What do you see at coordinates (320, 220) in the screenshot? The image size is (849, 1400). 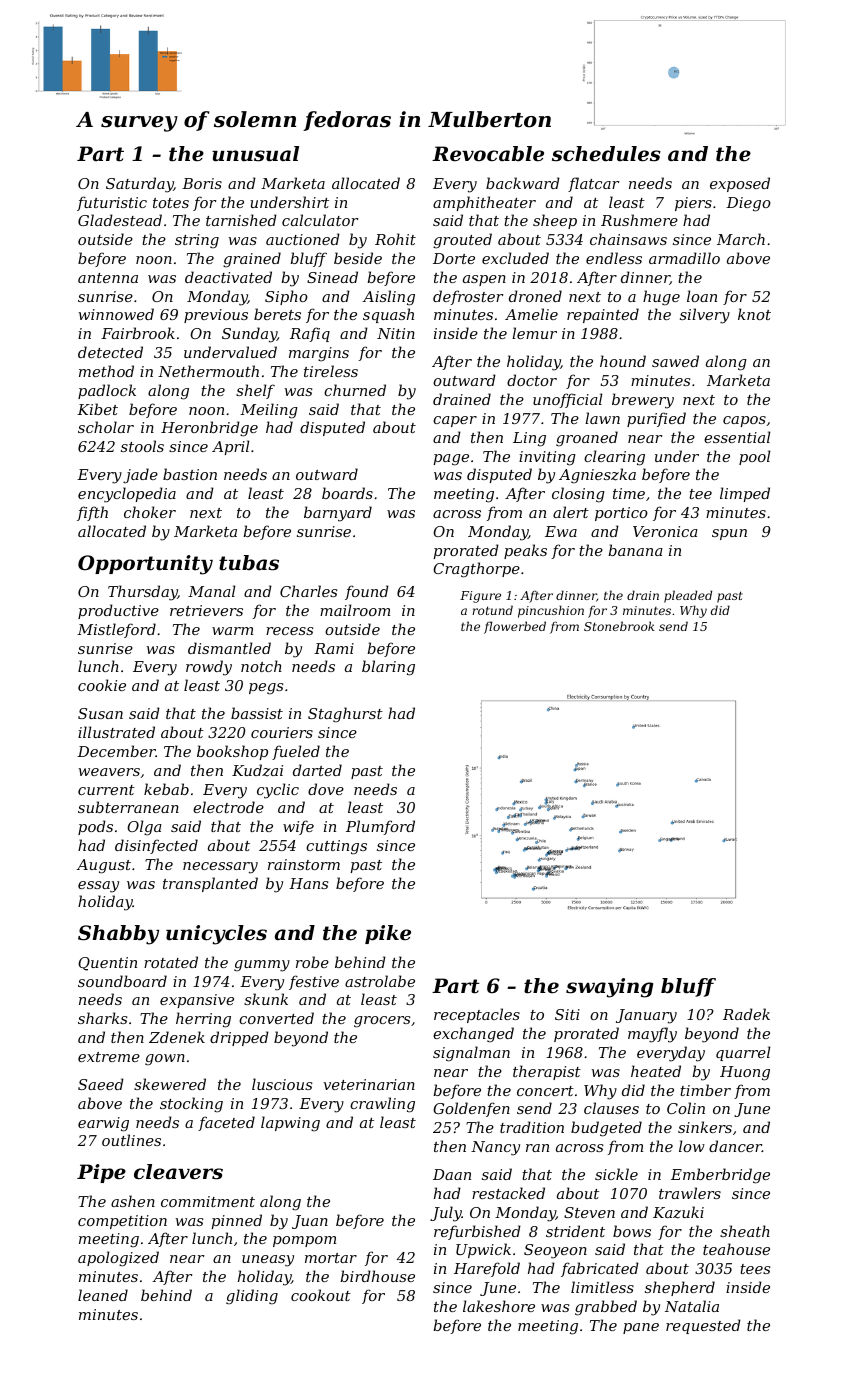 I see `calculator` at bounding box center [320, 220].
